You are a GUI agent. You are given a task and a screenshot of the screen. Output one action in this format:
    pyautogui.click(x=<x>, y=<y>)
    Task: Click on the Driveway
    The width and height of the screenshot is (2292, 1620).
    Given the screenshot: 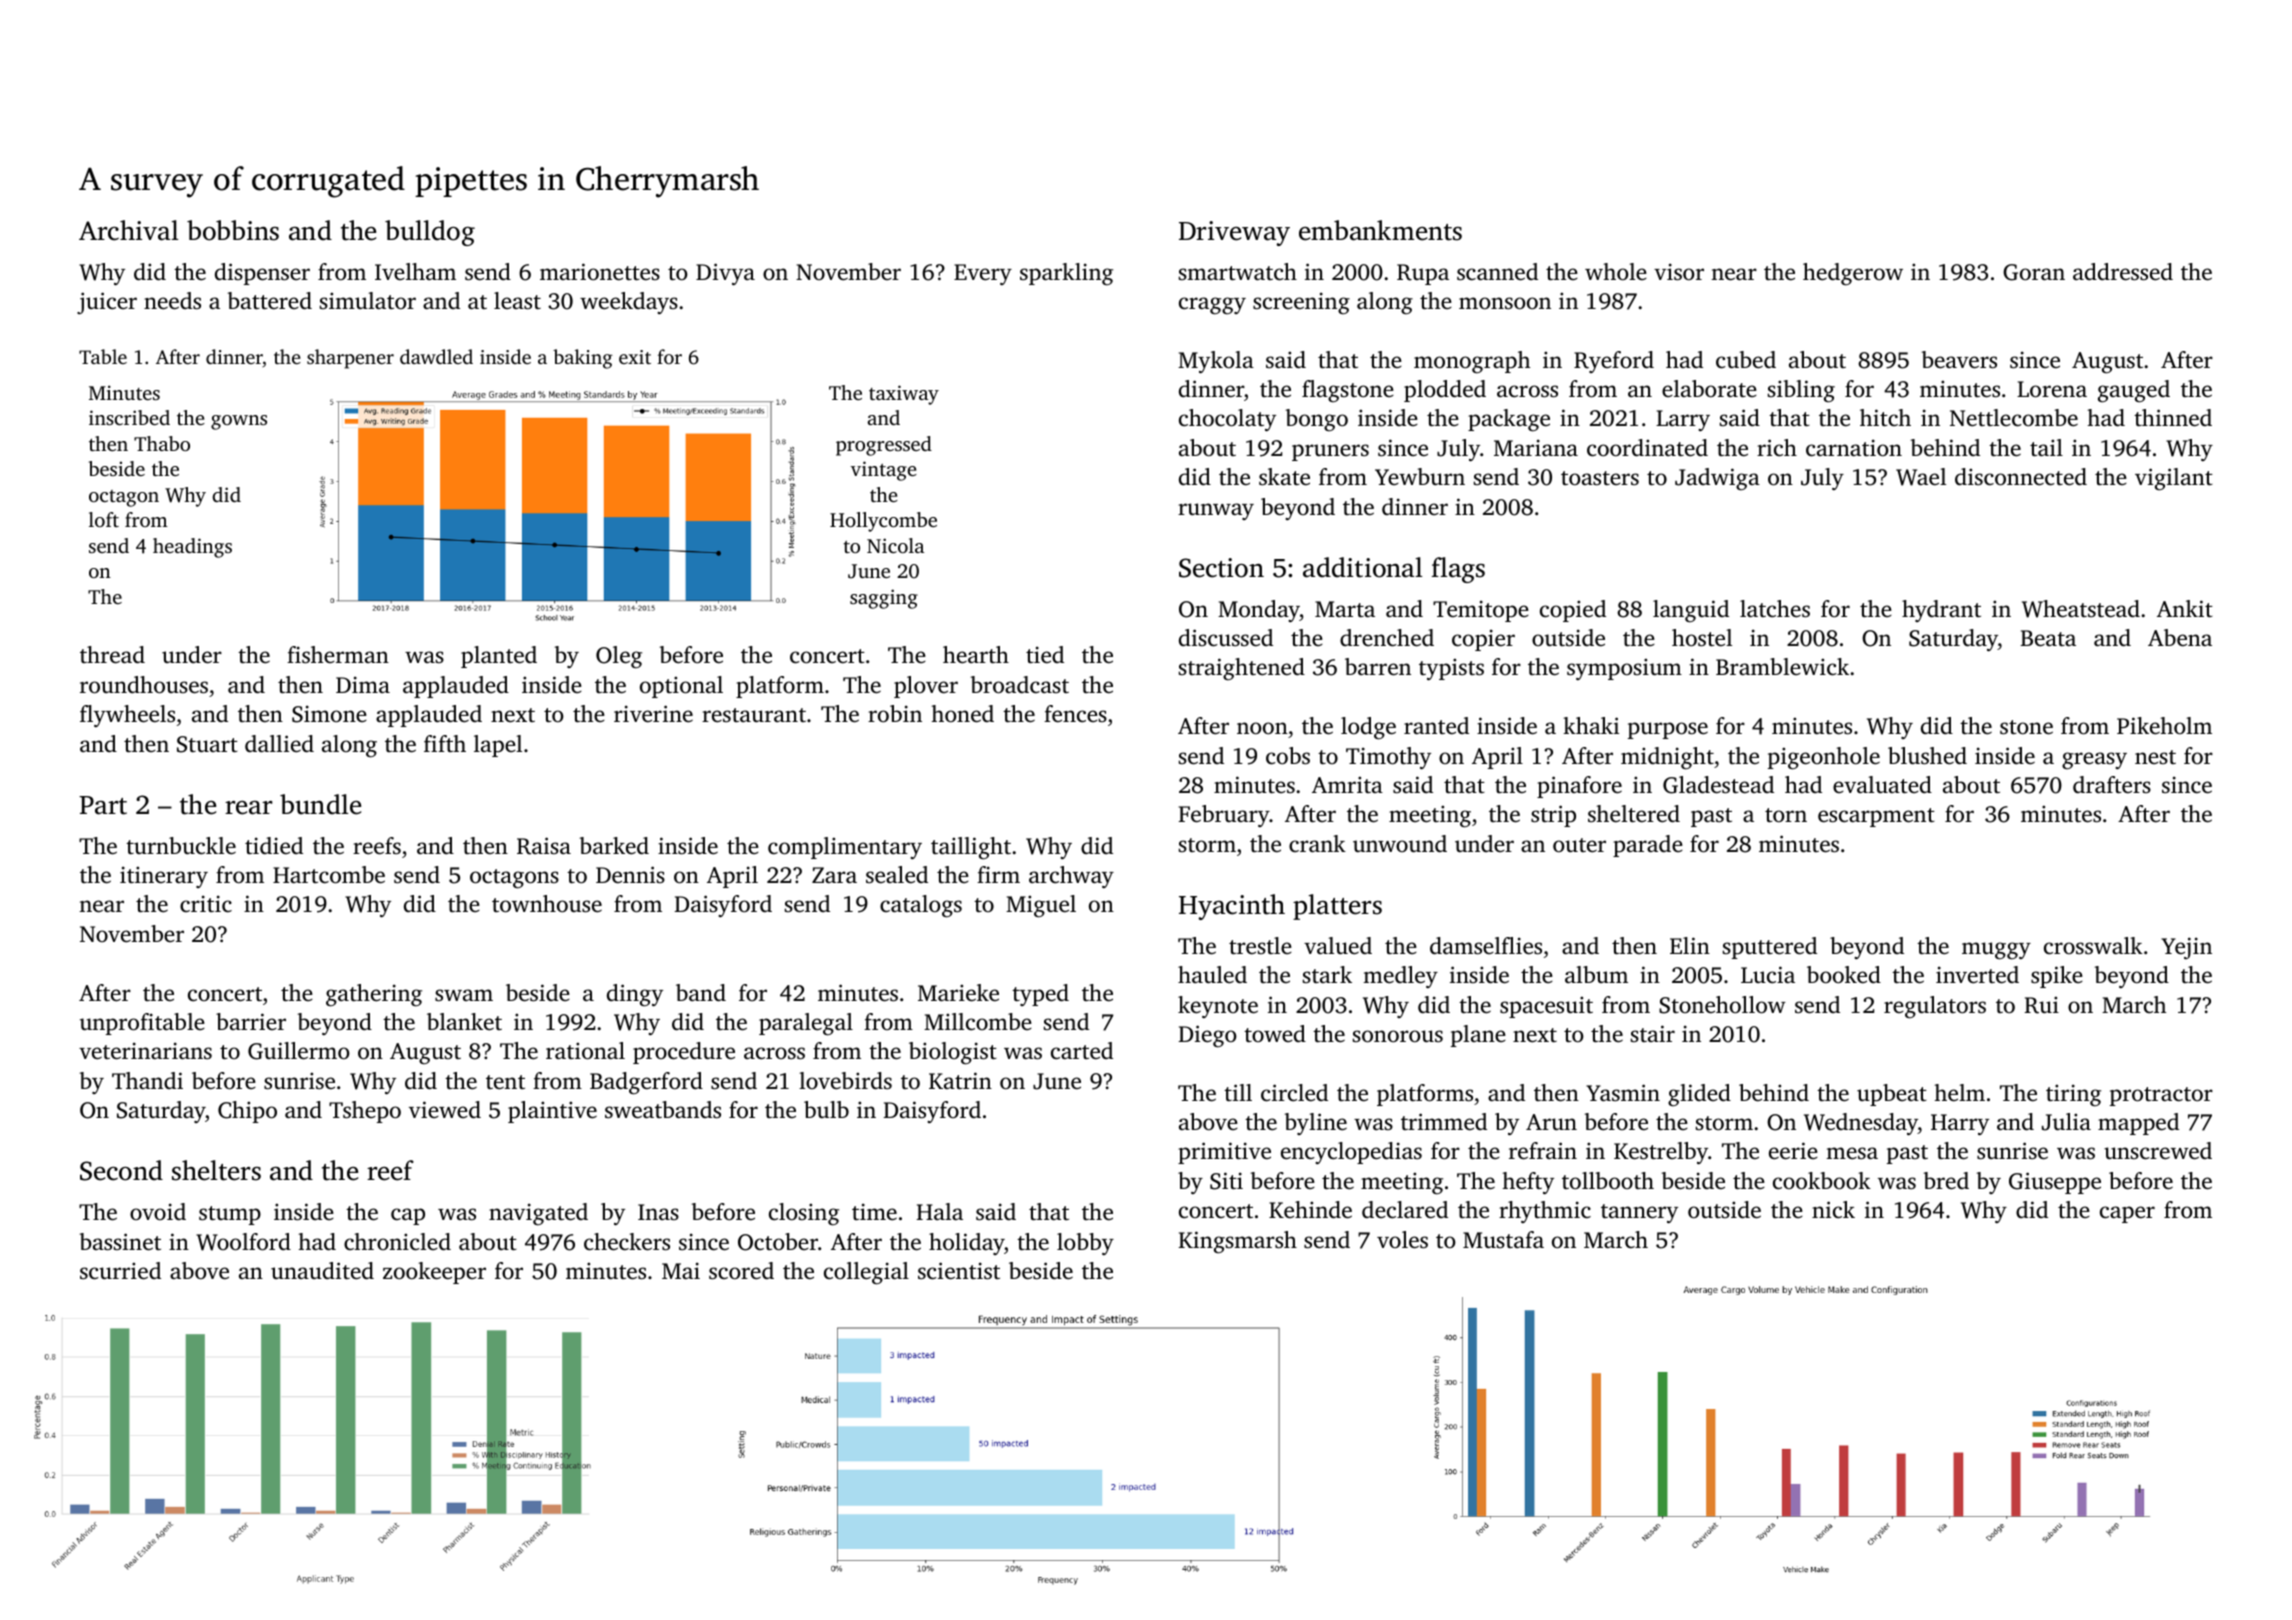 What is the action you would take?
    pyautogui.click(x=1234, y=233)
